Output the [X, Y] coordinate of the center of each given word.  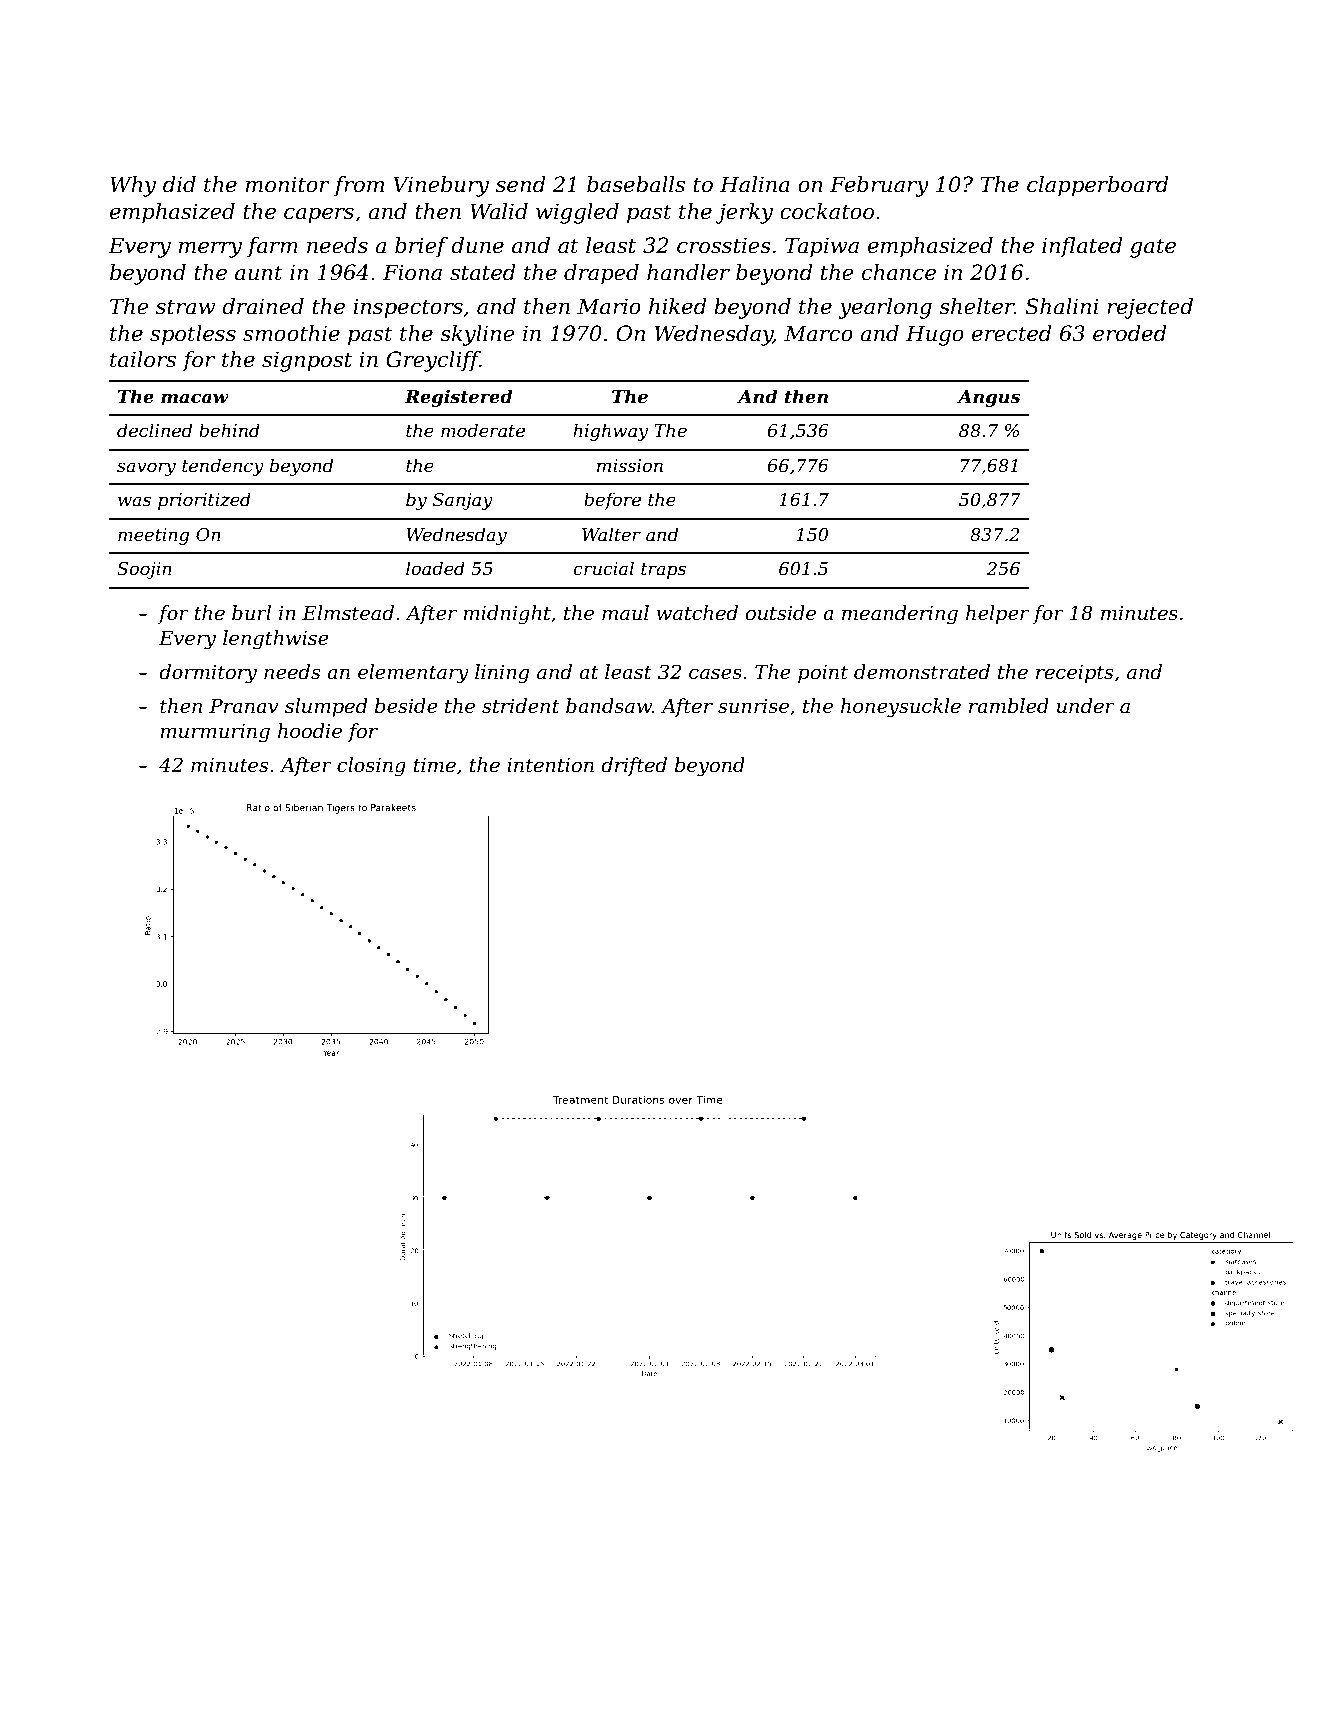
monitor [288, 184]
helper [997, 614]
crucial [603, 568]
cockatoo [827, 211]
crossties [724, 245]
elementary [413, 674]
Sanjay [463, 501]
